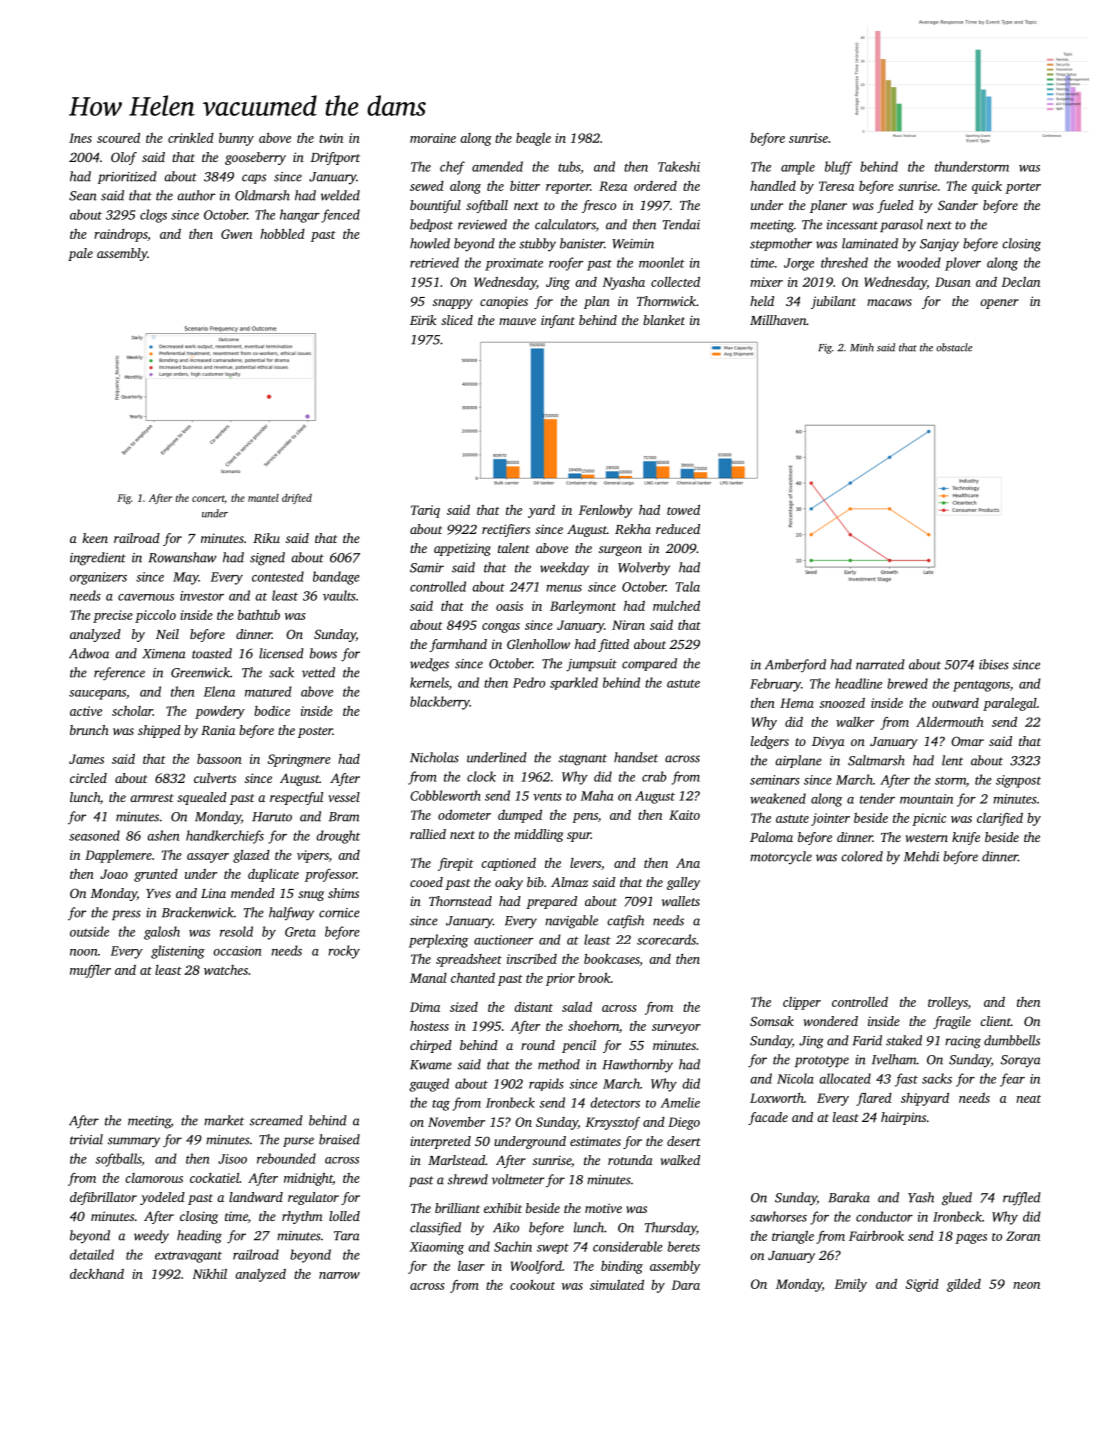 This page has width=1110, height=1437. What do you see at coordinates (636, 757) in the page?
I see `handset` at bounding box center [636, 757].
